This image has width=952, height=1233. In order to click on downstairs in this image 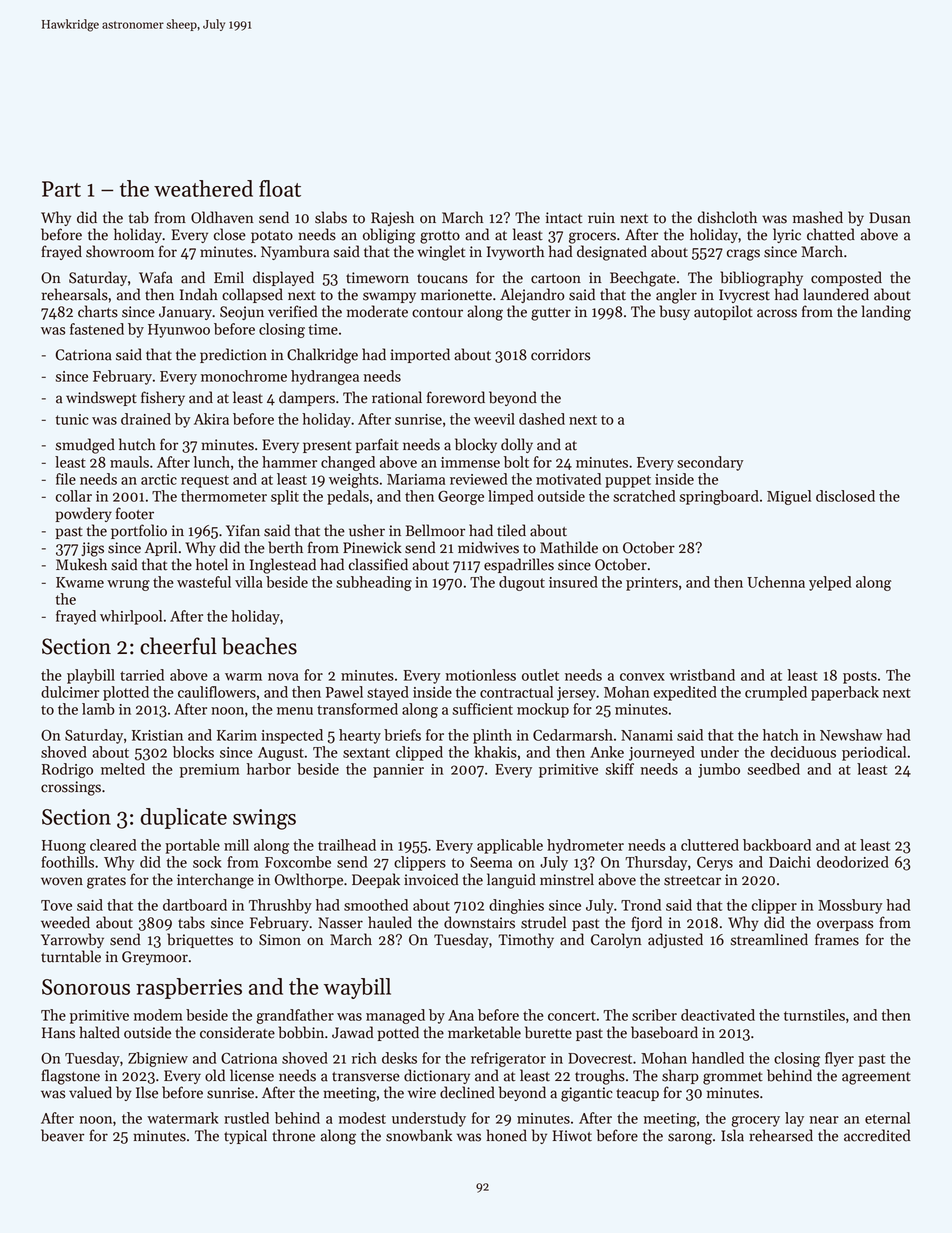, I will do `click(479, 922)`.
